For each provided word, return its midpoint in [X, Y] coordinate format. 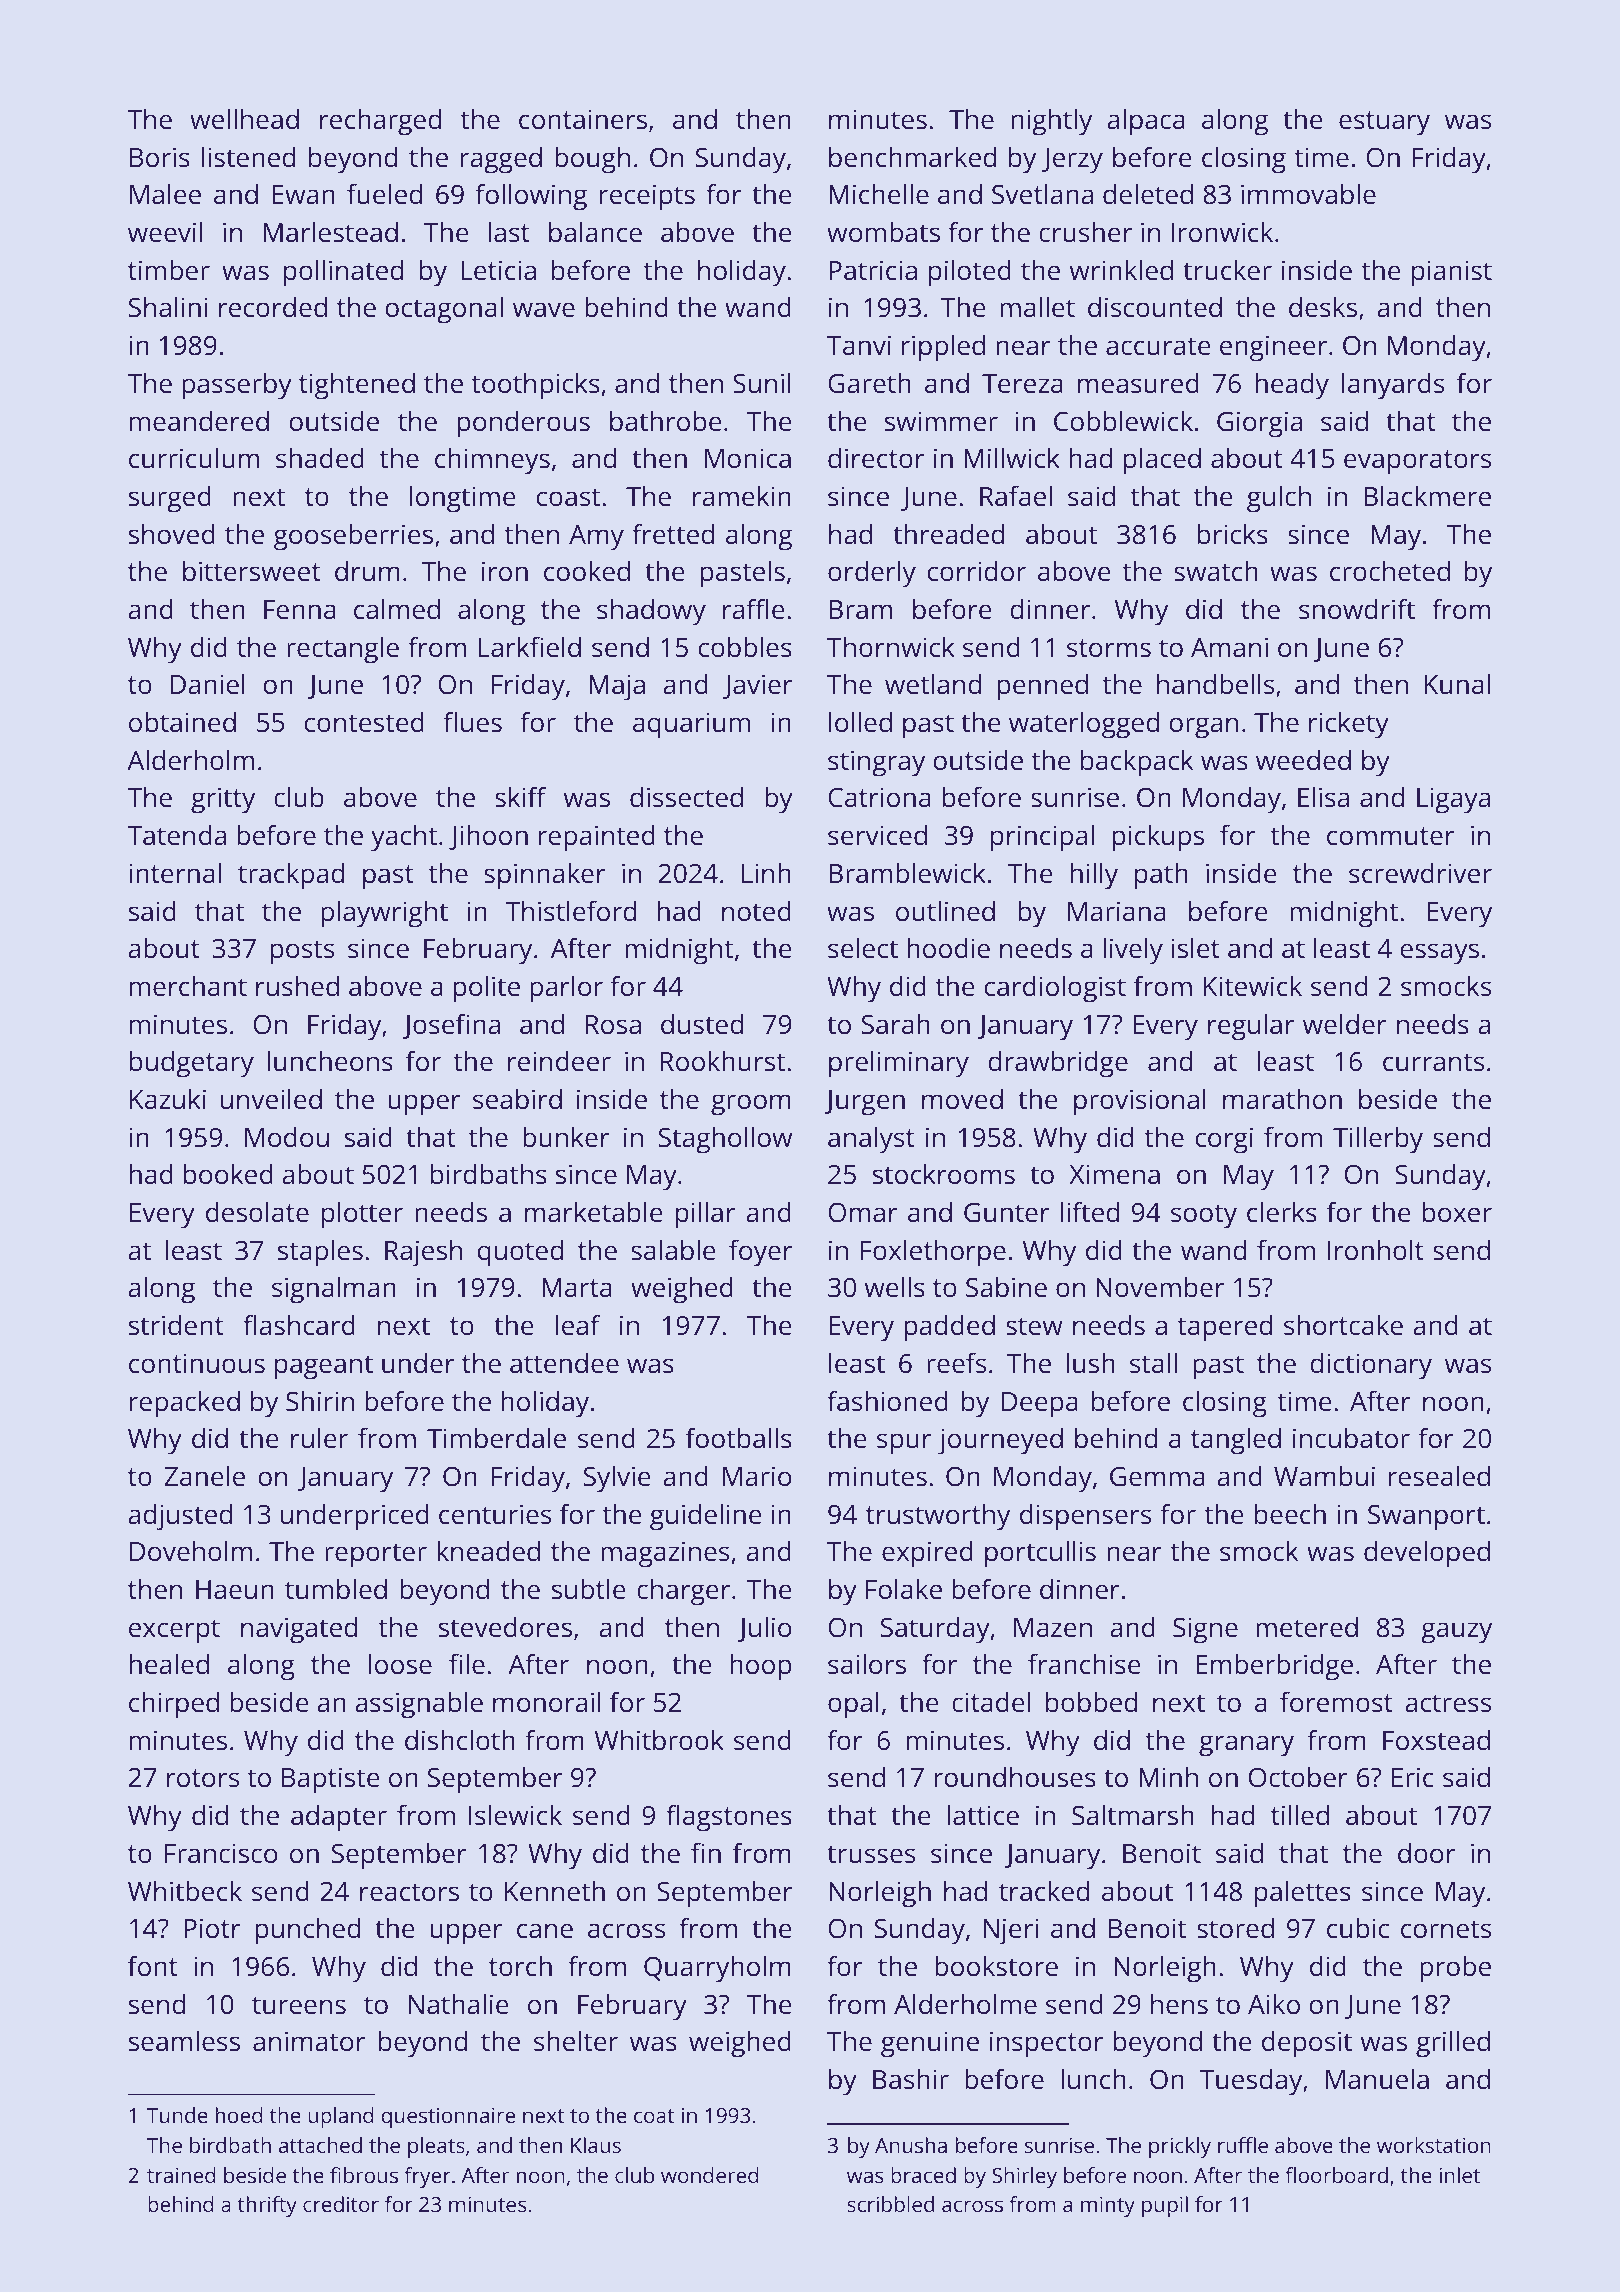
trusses [871, 1854]
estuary [1384, 123]
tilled [1300, 1815]
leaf [578, 1324]
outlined [945, 911]
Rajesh [423, 1253]
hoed [239, 2115]
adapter [339, 1818]
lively [1133, 951]
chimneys [492, 461]
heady [1292, 386]
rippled [943, 348]
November [1160, 1287]
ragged [501, 160]
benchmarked [912, 157]
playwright [384, 914]
